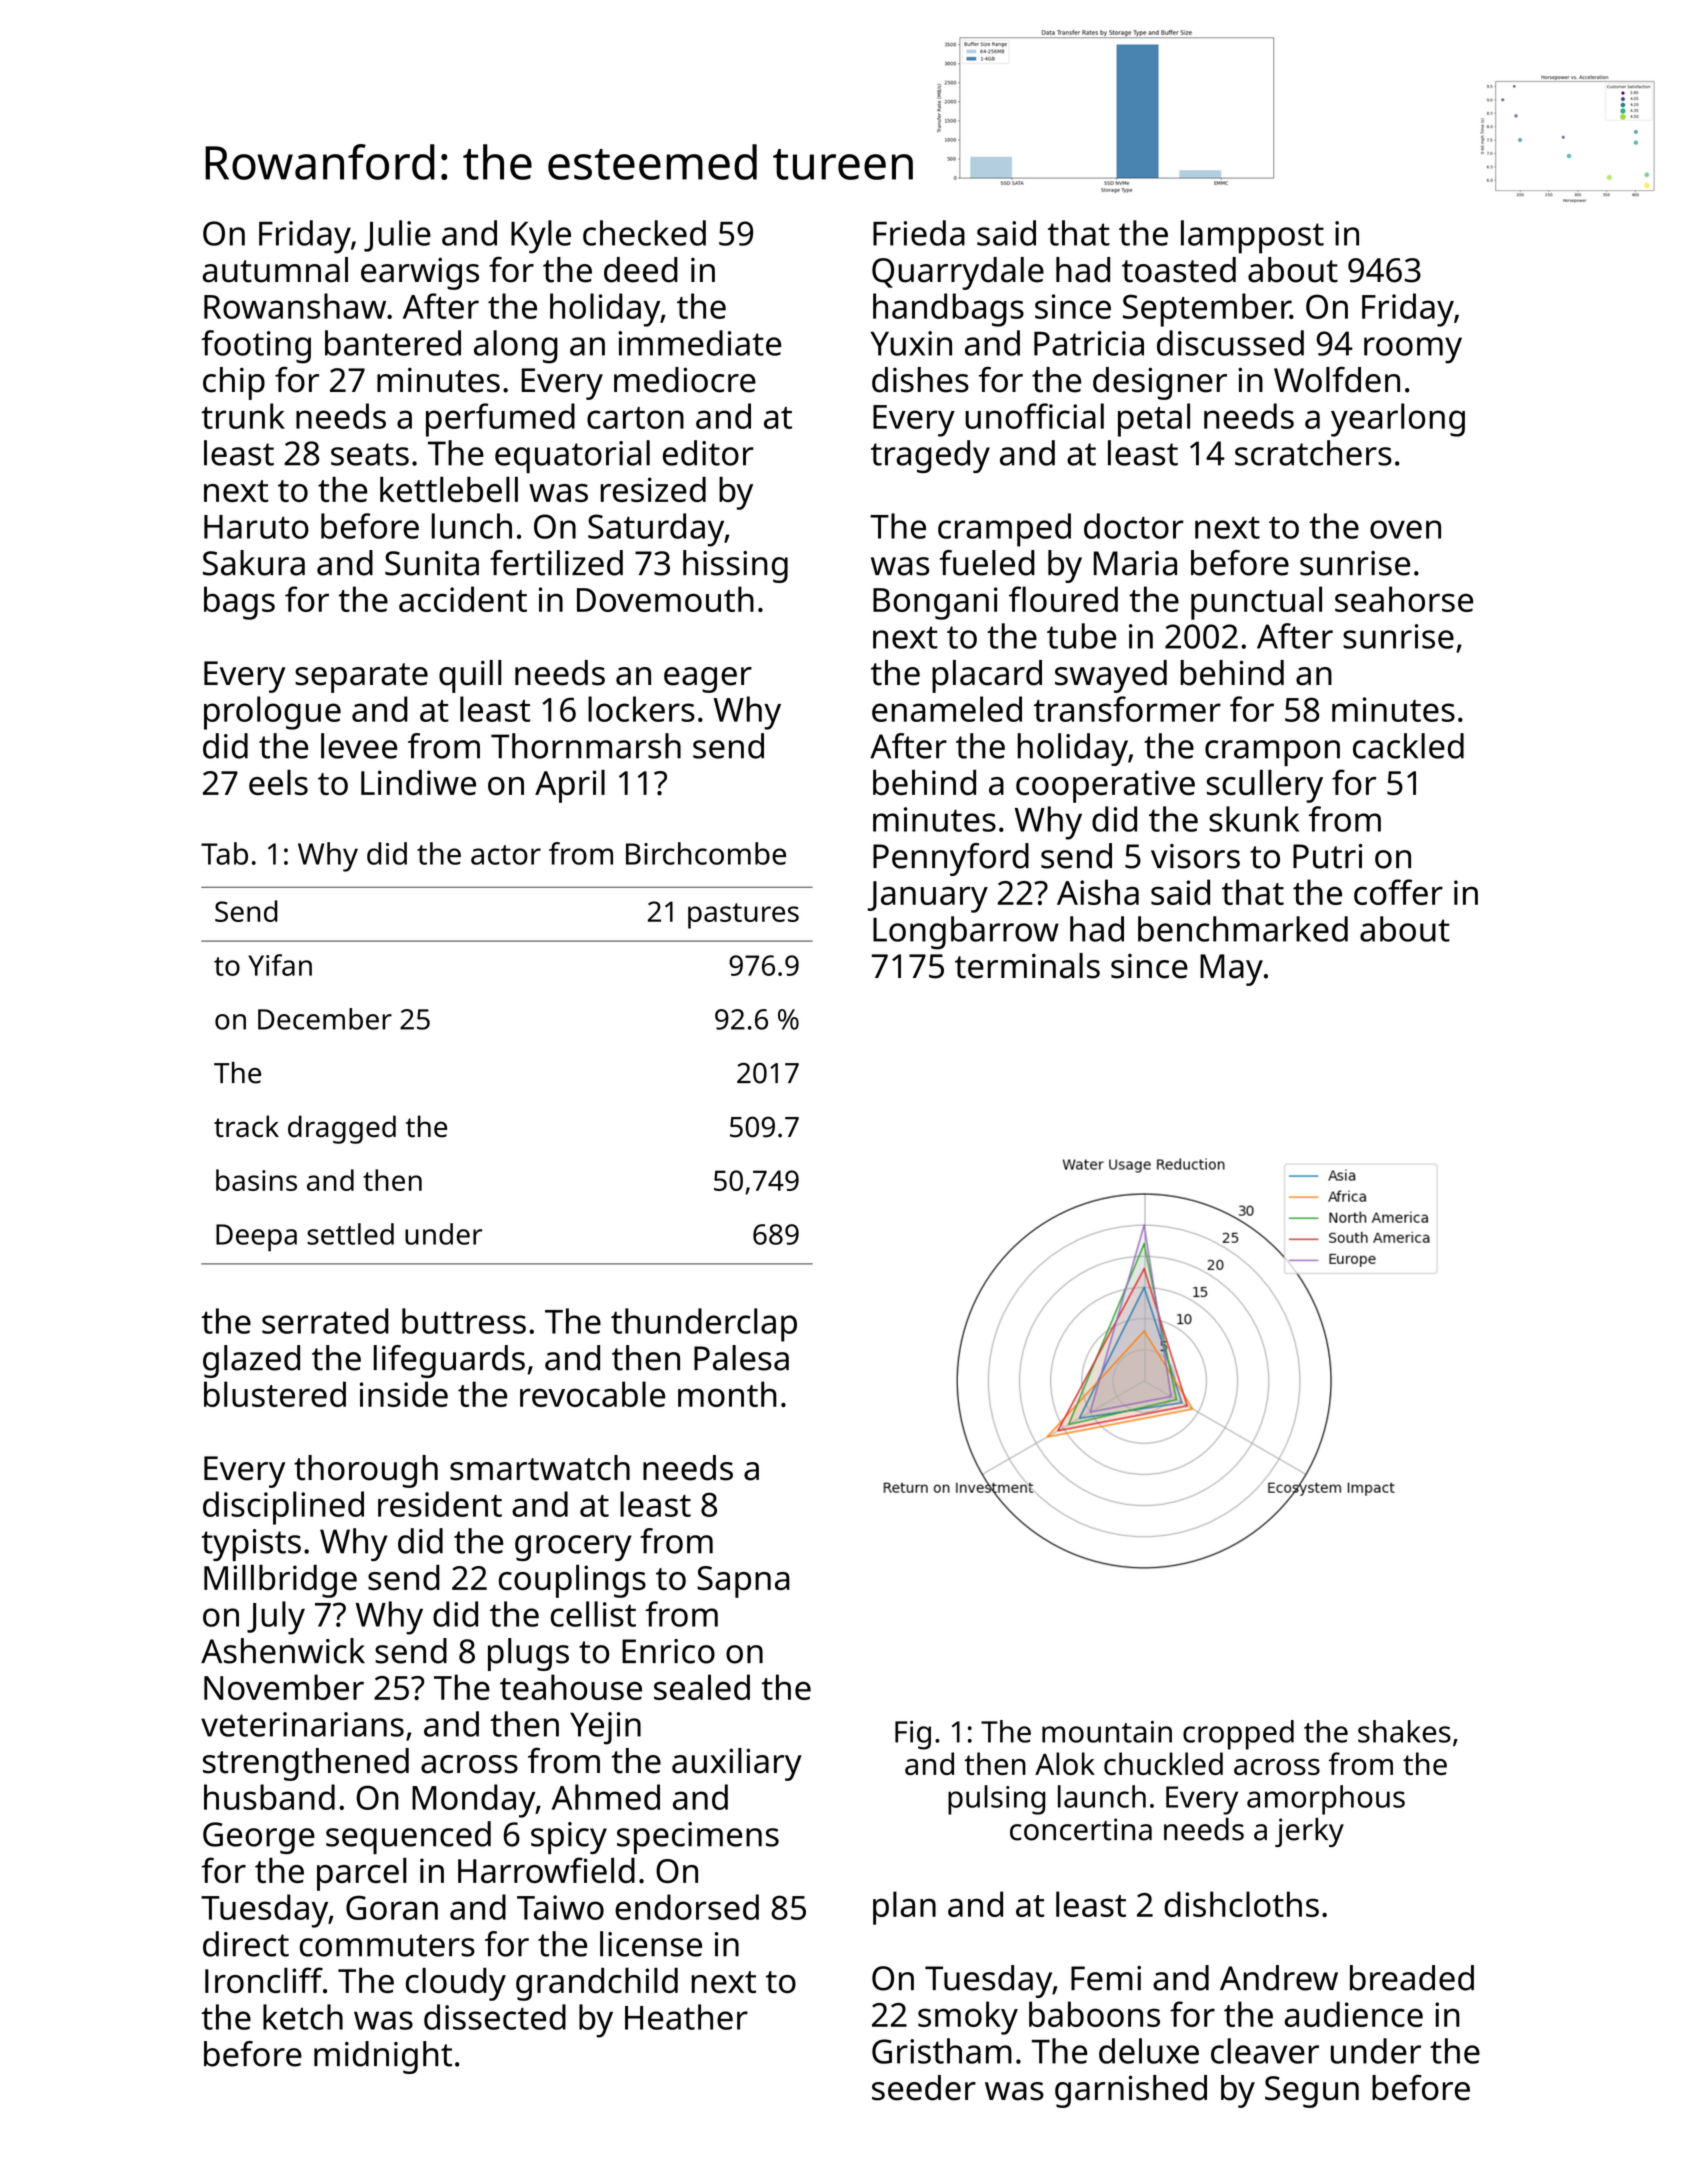  Describe the element at coordinates (1238, 1735) in the image. I see `cropped` at that location.
